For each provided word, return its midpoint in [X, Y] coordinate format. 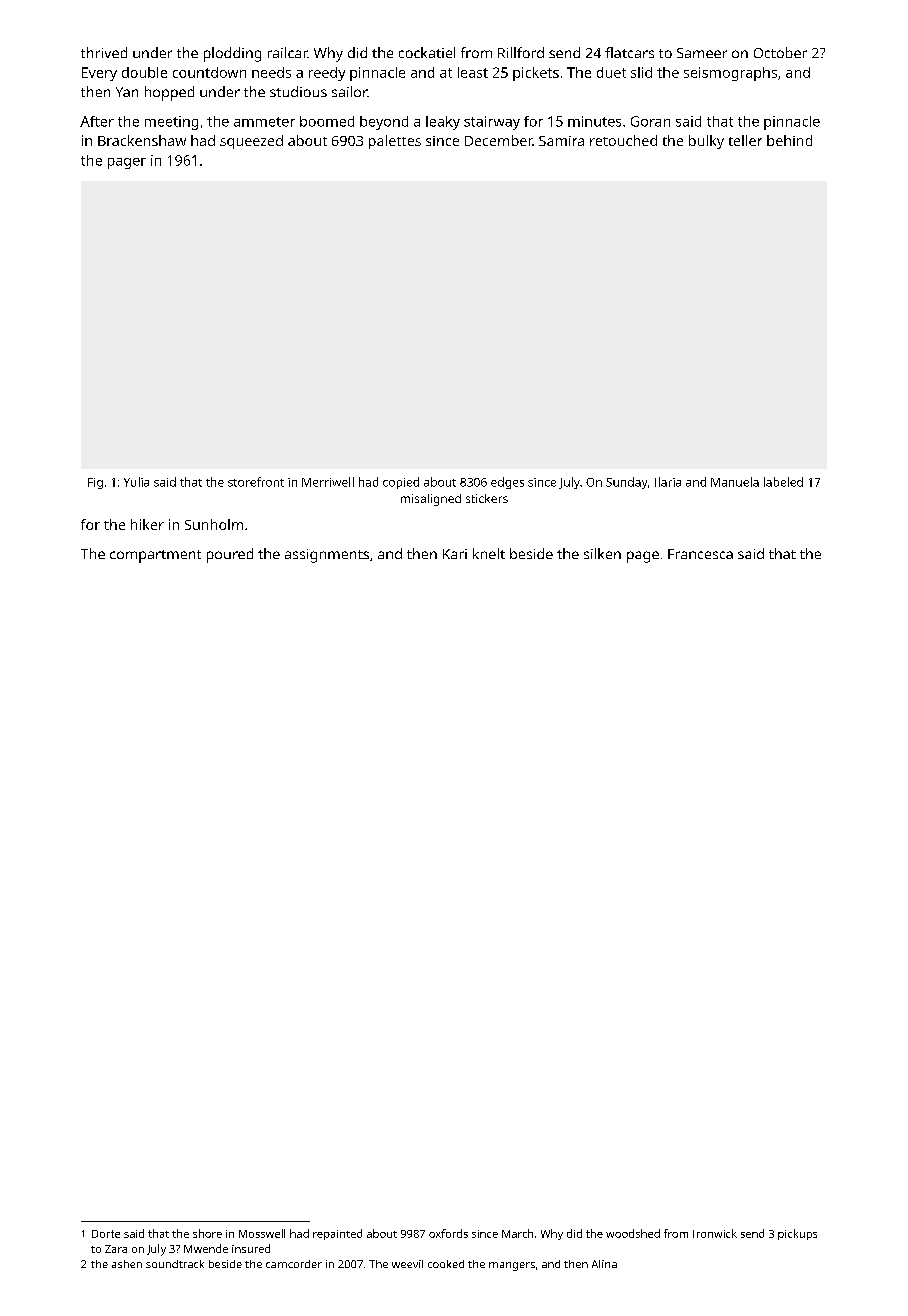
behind [789, 140]
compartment [155, 556]
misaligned [431, 500]
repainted [337, 1234]
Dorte [106, 1234]
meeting [171, 123]
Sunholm [214, 524]
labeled [783, 482]
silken [602, 553]
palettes [395, 142]
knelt [489, 553]
